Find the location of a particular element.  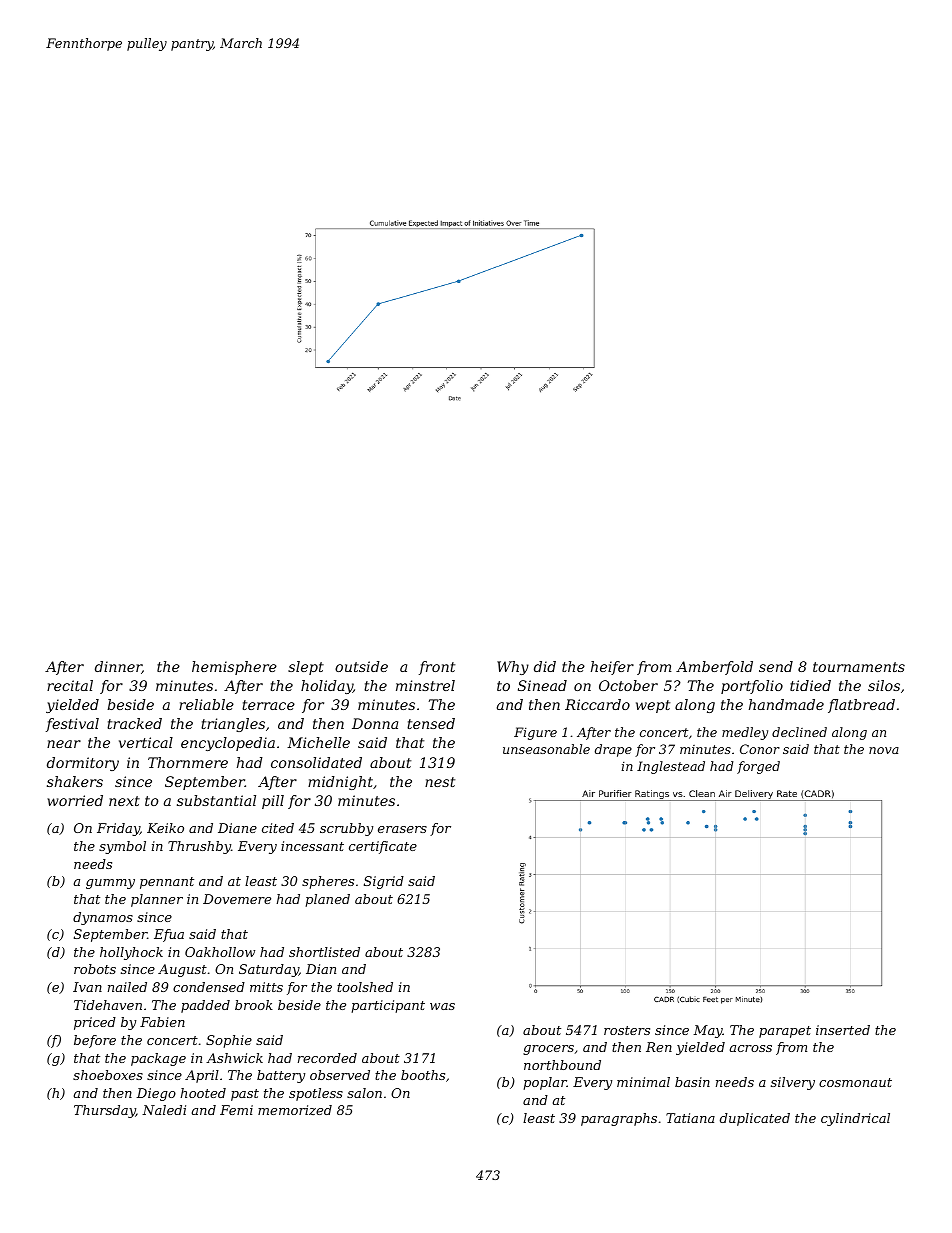

Naledi is located at coordinates (164, 1110).
